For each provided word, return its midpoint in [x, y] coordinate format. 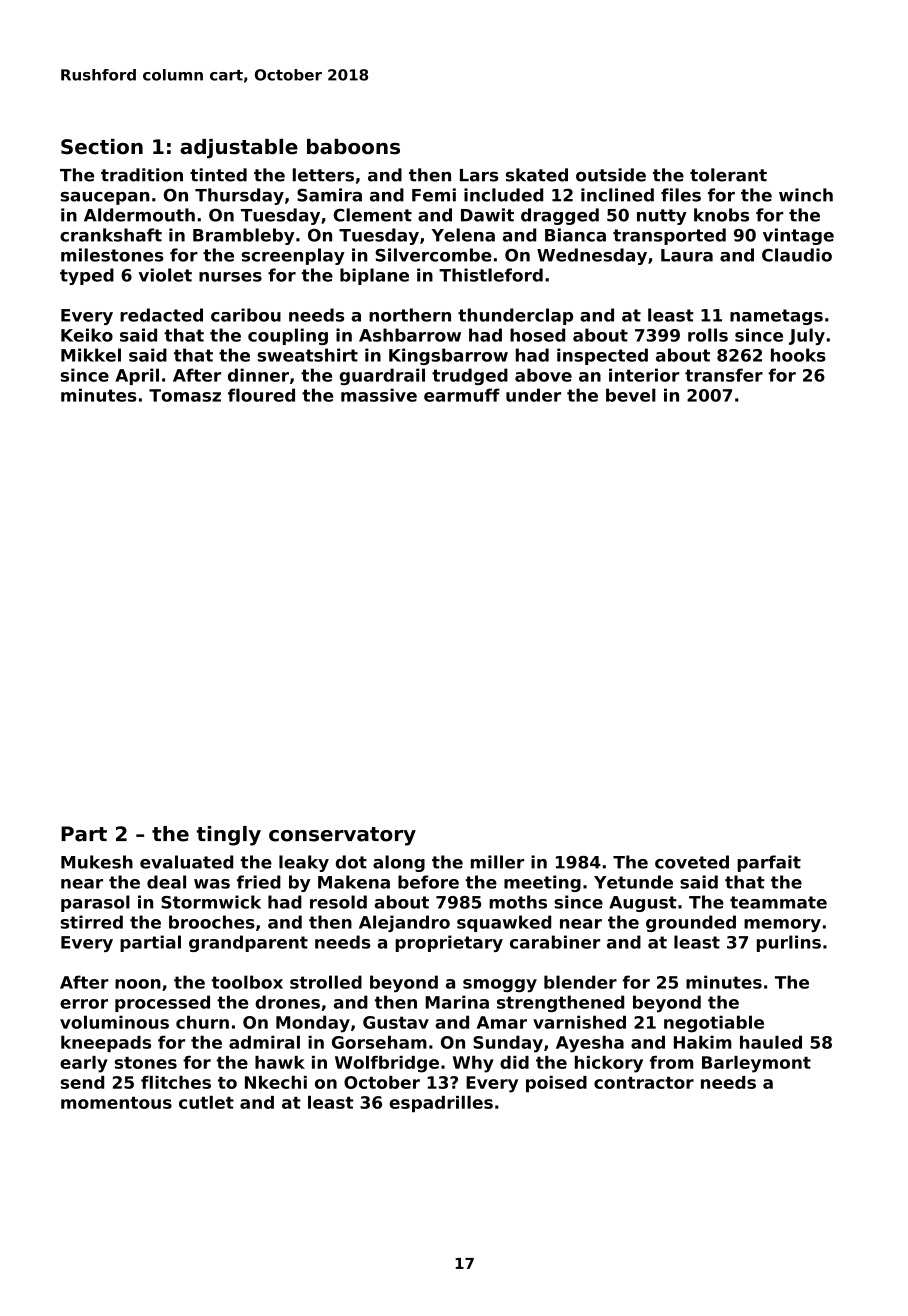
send [82, 1082]
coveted [692, 862]
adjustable [239, 149]
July [807, 336]
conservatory [342, 836]
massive [379, 395]
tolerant [728, 175]
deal [166, 882]
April [137, 376]
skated [537, 175]
